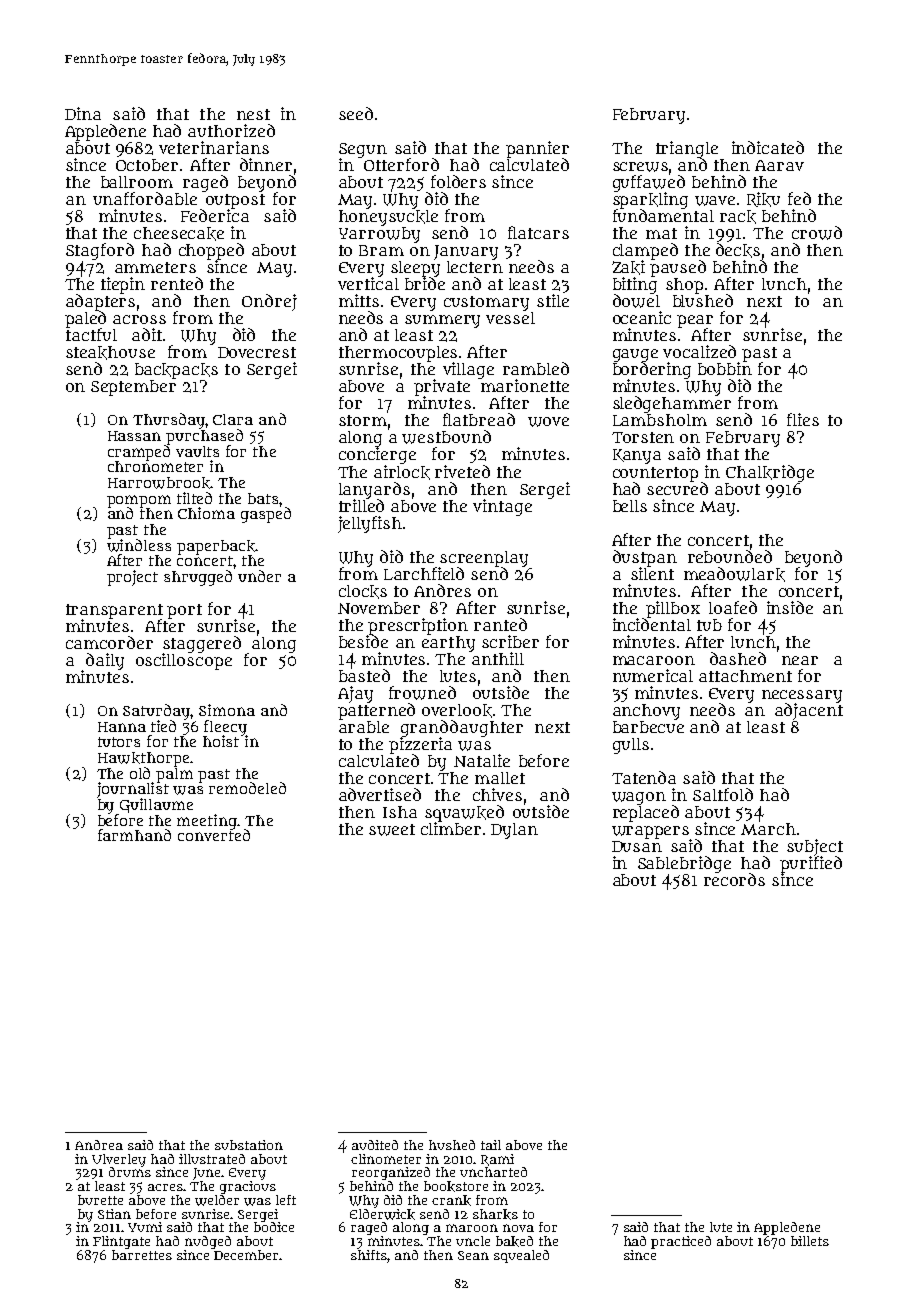  I want to click on adjacent, so click(809, 711).
